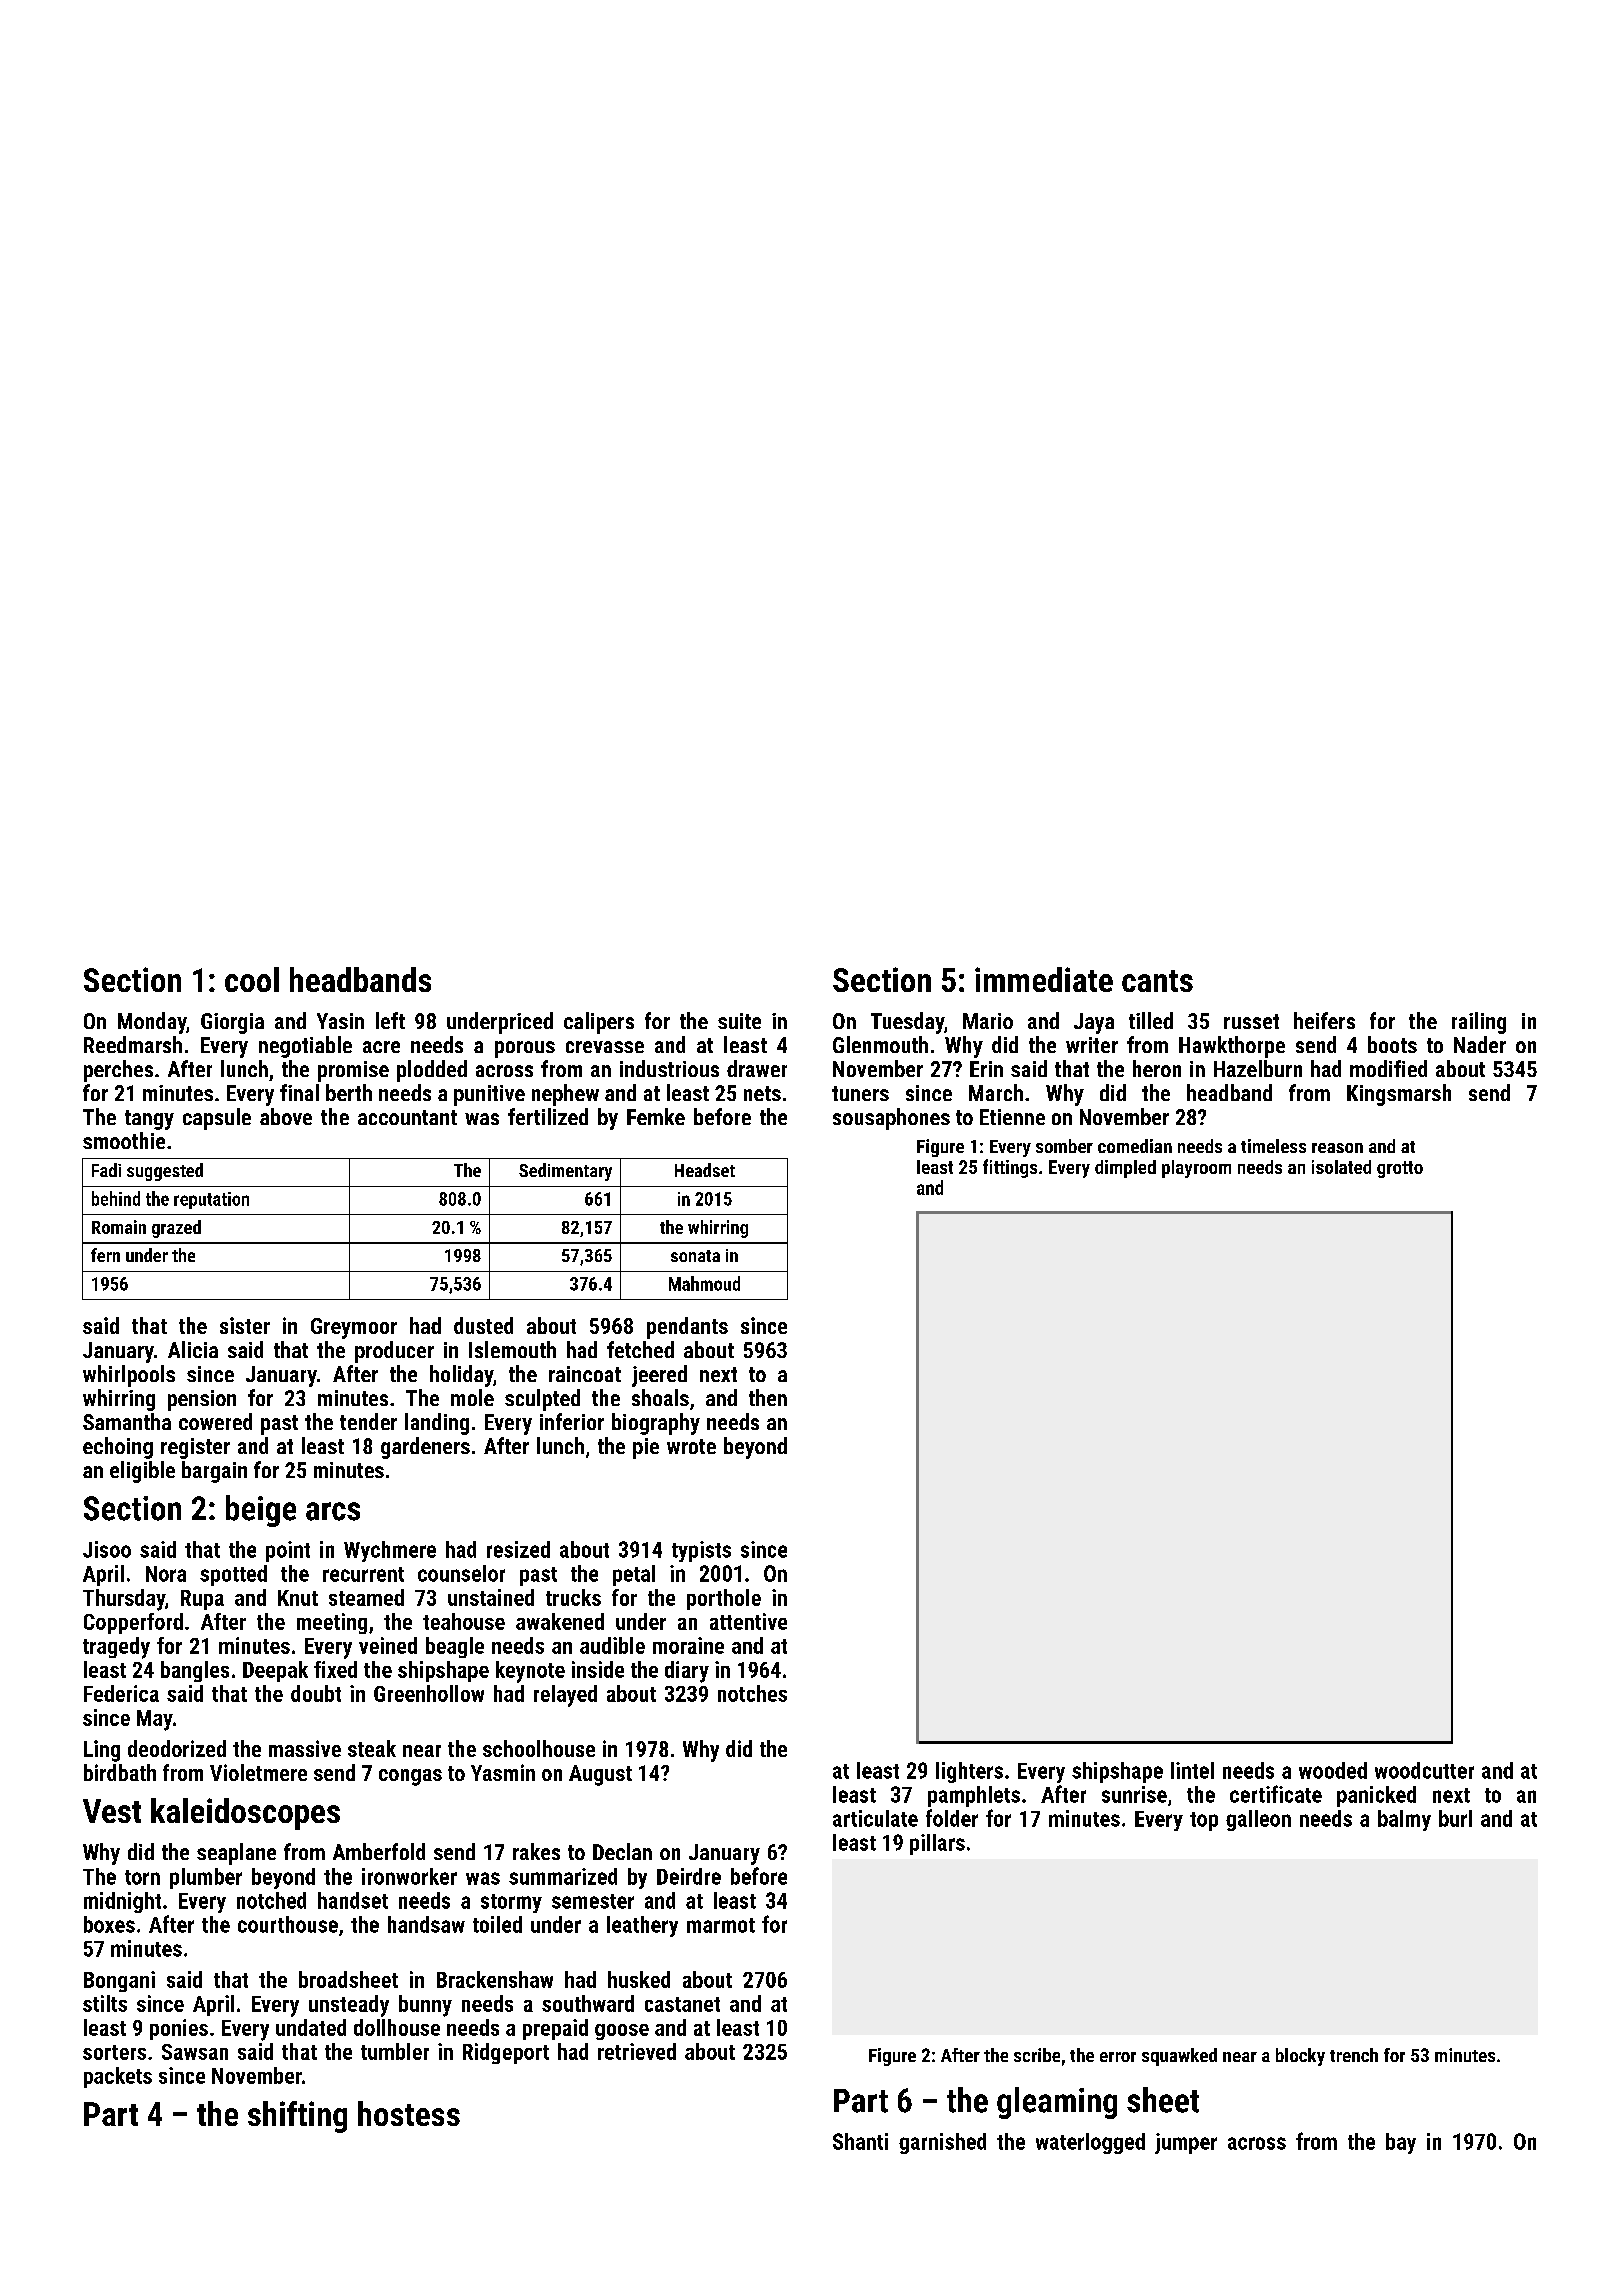 This screenshot has height=2292, width=1620. What do you see at coordinates (1196, 1169) in the screenshot?
I see `playroom` at bounding box center [1196, 1169].
